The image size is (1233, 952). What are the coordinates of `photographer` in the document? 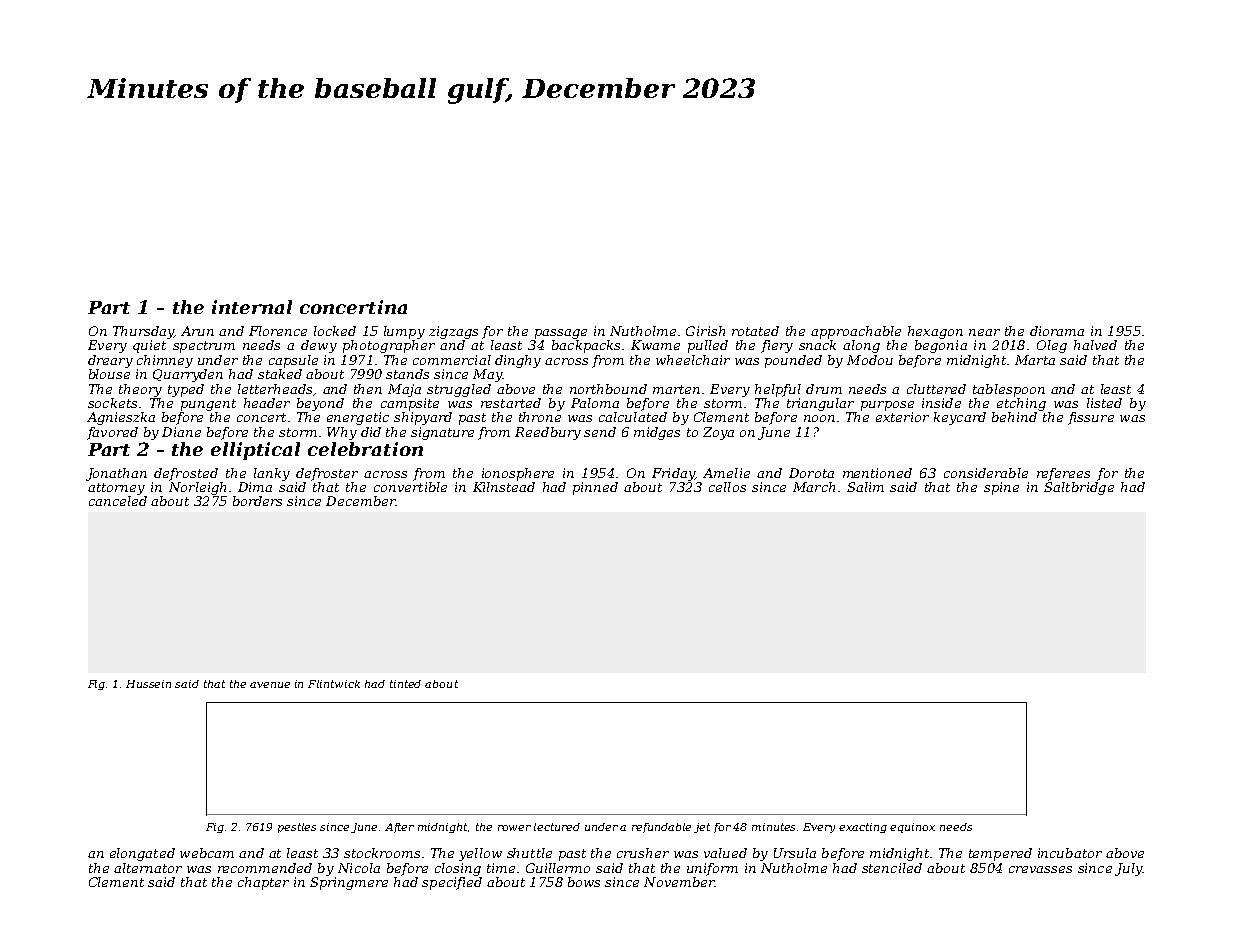 It's located at (389, 346).
